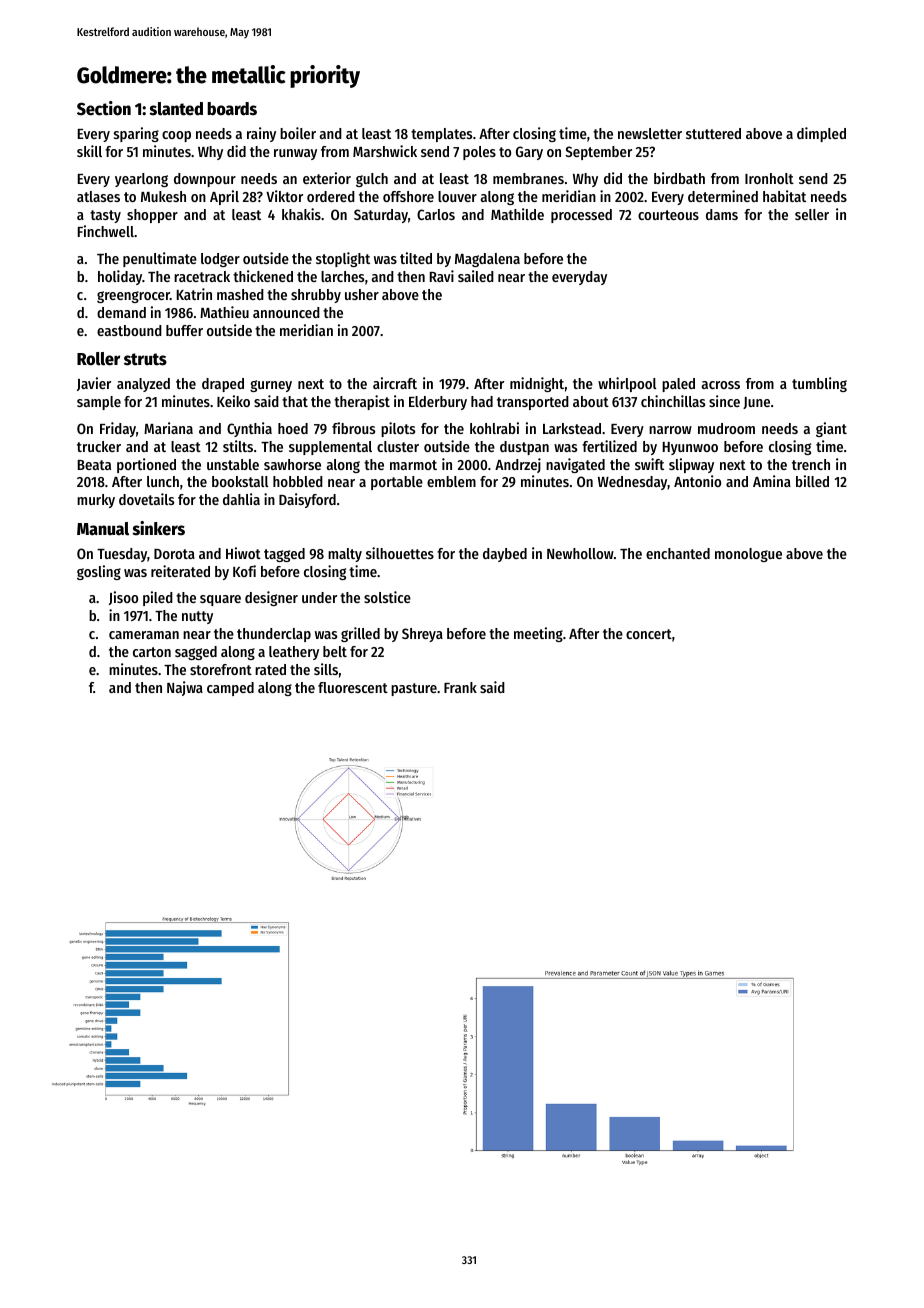  Describe the element at coordinates (529, 153) in the screenshot. I see `Gary` at that location.
